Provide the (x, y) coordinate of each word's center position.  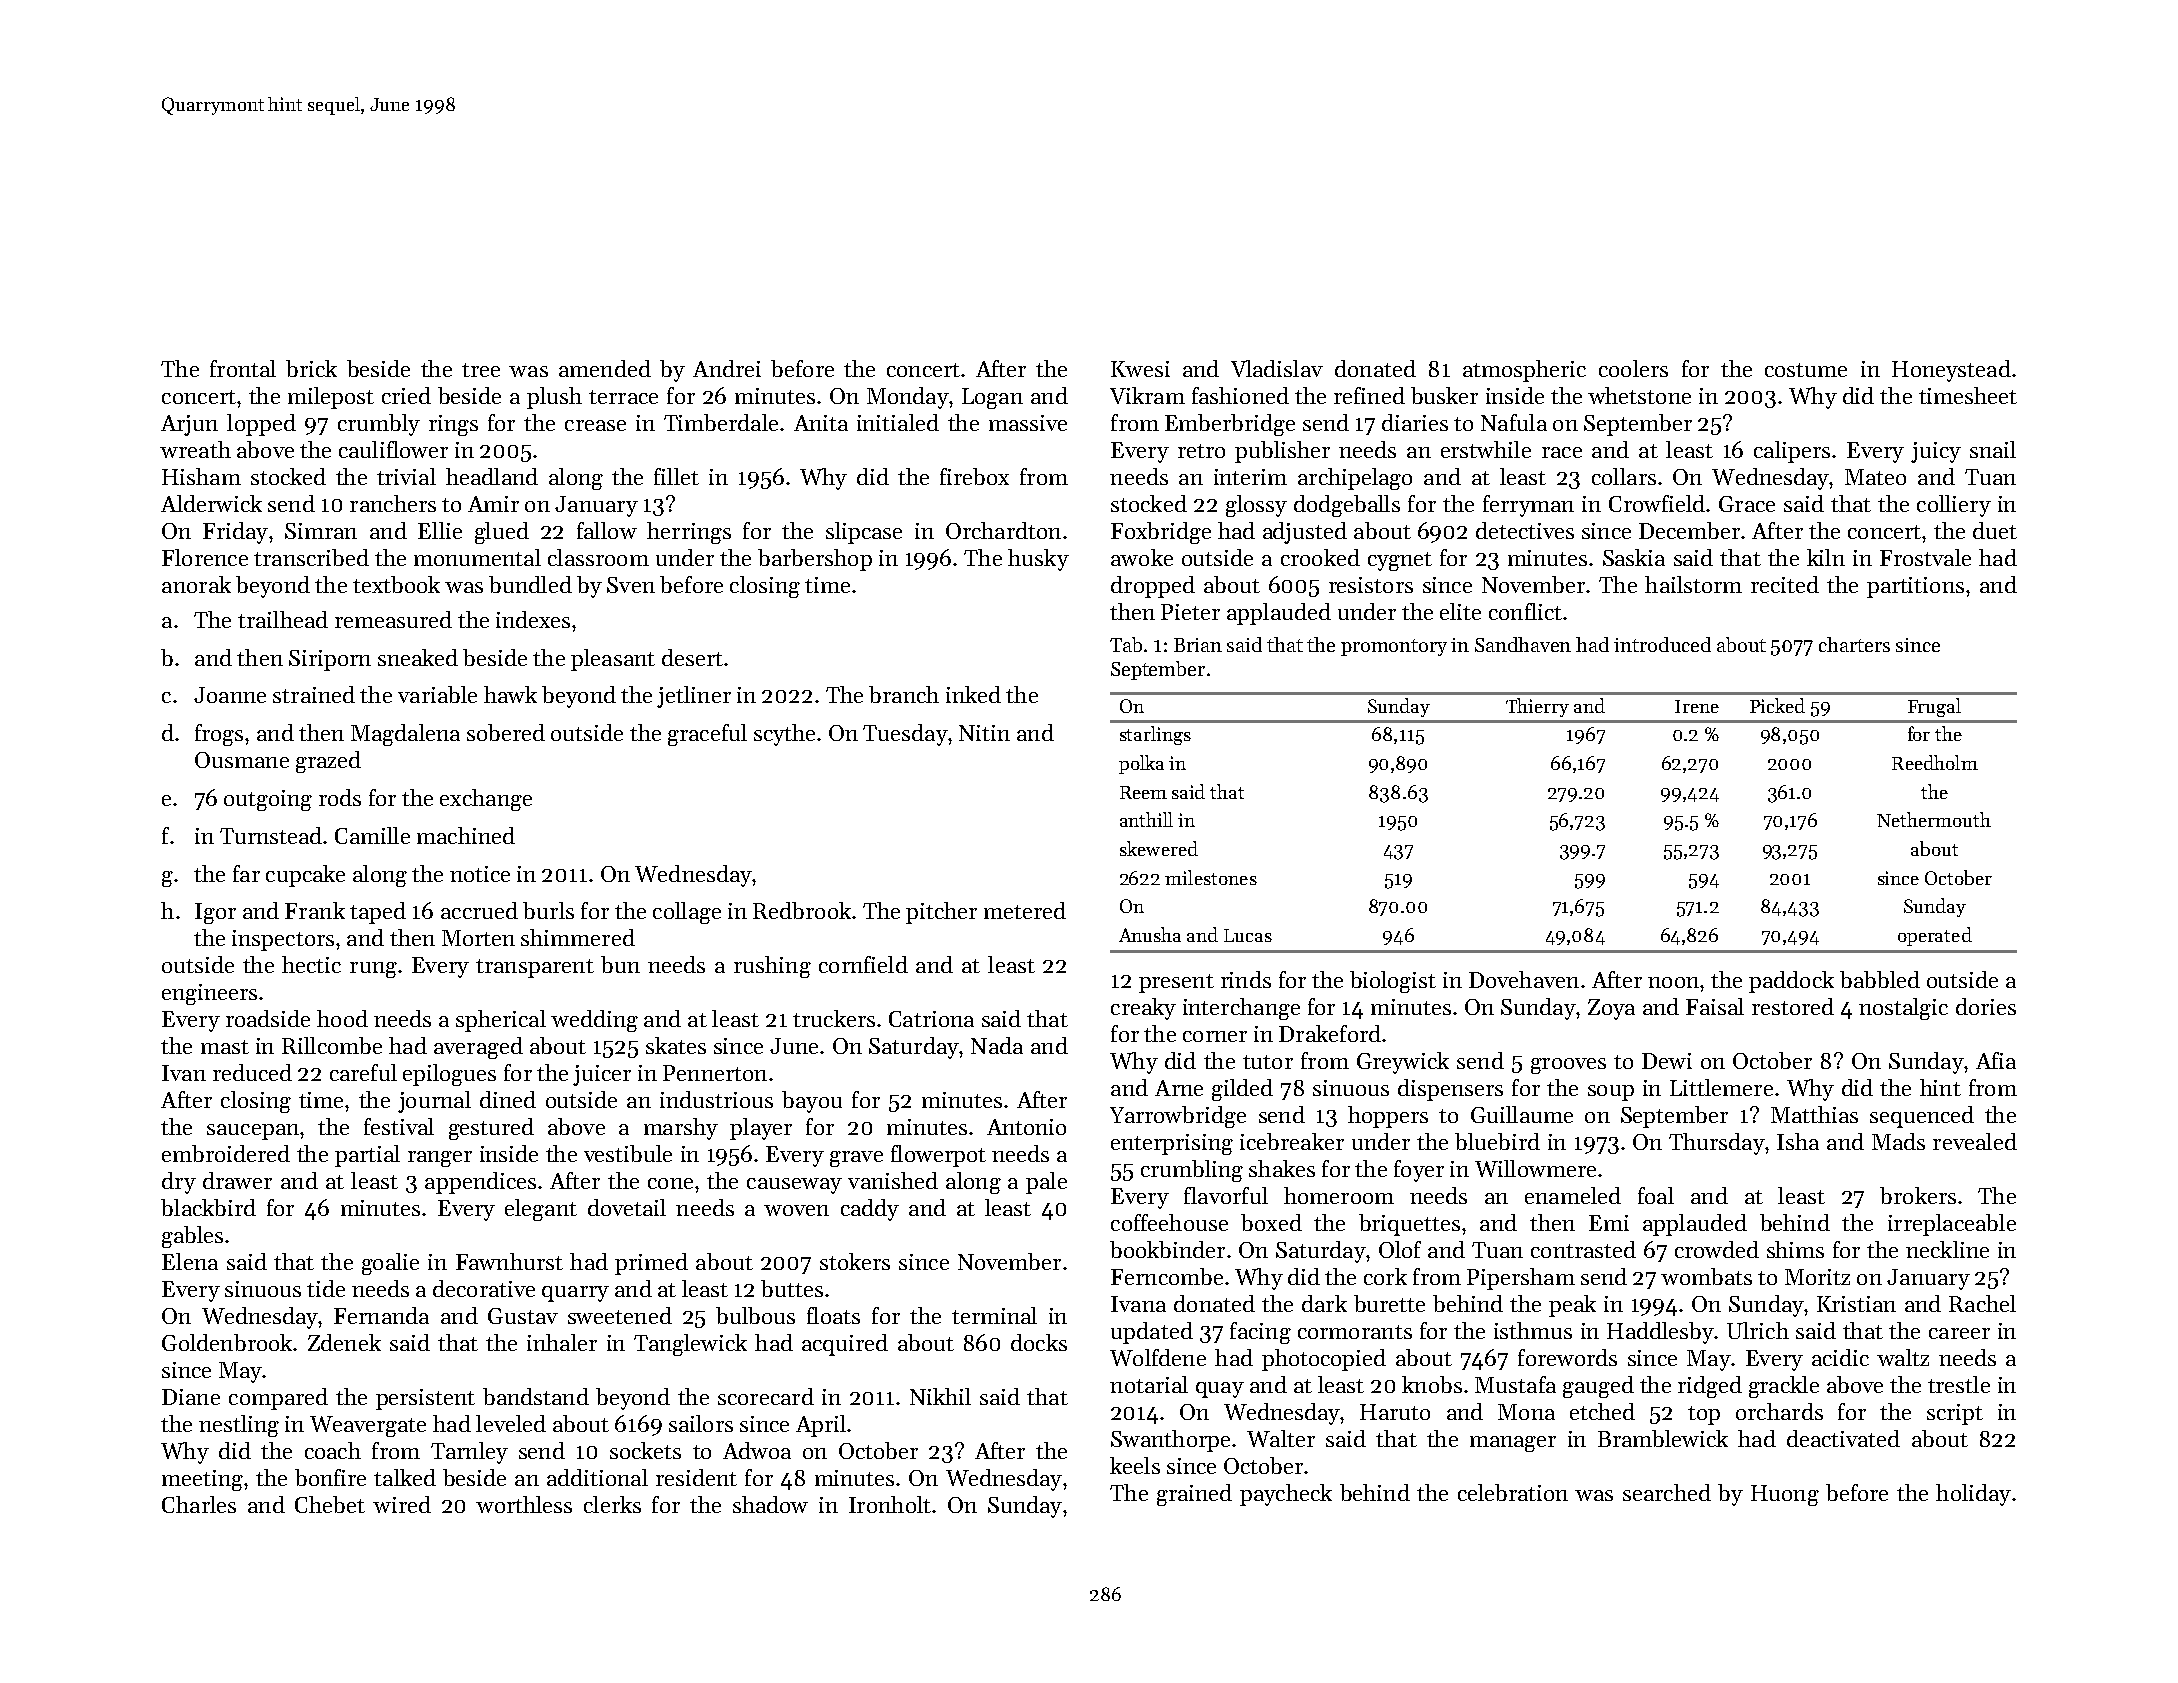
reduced (252, 1072)
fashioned (1240, 395)
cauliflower (393, 449)
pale (1046, 1183)
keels (1135, 1465)
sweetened (620, 1315)
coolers (1633, 368)
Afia (1996, 1060)
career (1959, 1333)
